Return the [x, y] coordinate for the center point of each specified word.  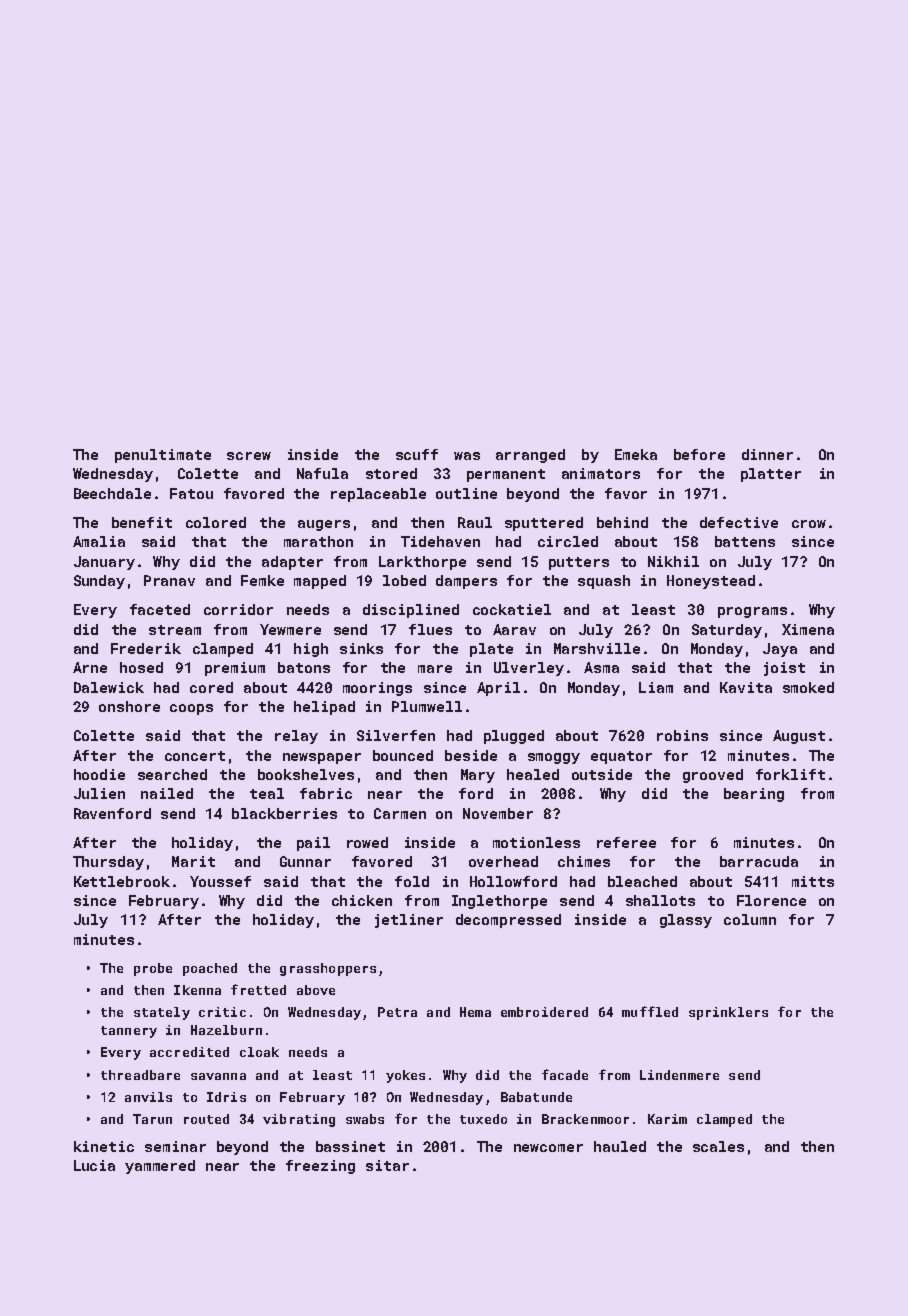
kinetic [104, 1146]
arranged [530, 456]
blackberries [284, 813]
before [699, 454]
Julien [99, 793]
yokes [405, 1076]
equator [621, 757]
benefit [142, 522]
